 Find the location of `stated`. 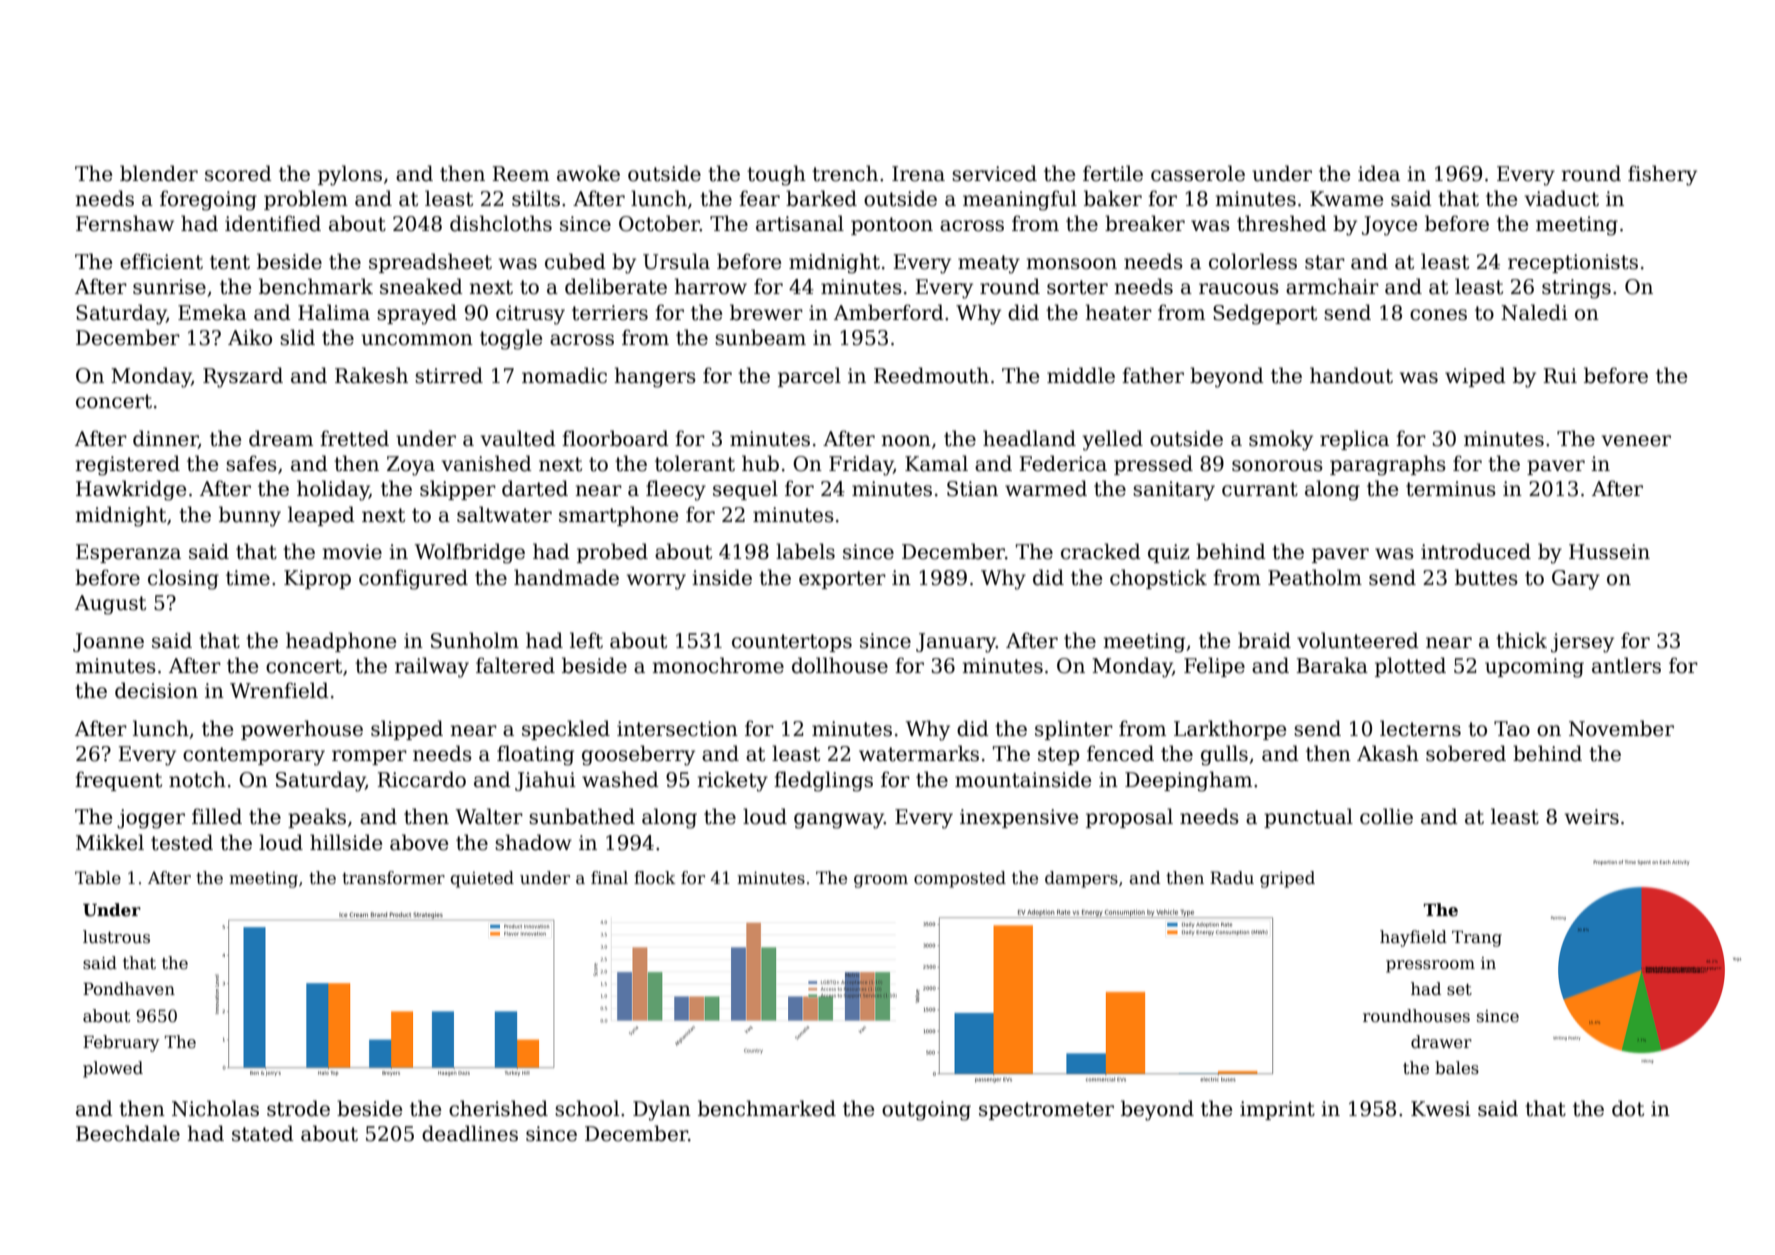

stated is located at coordinates (263, 1133).
